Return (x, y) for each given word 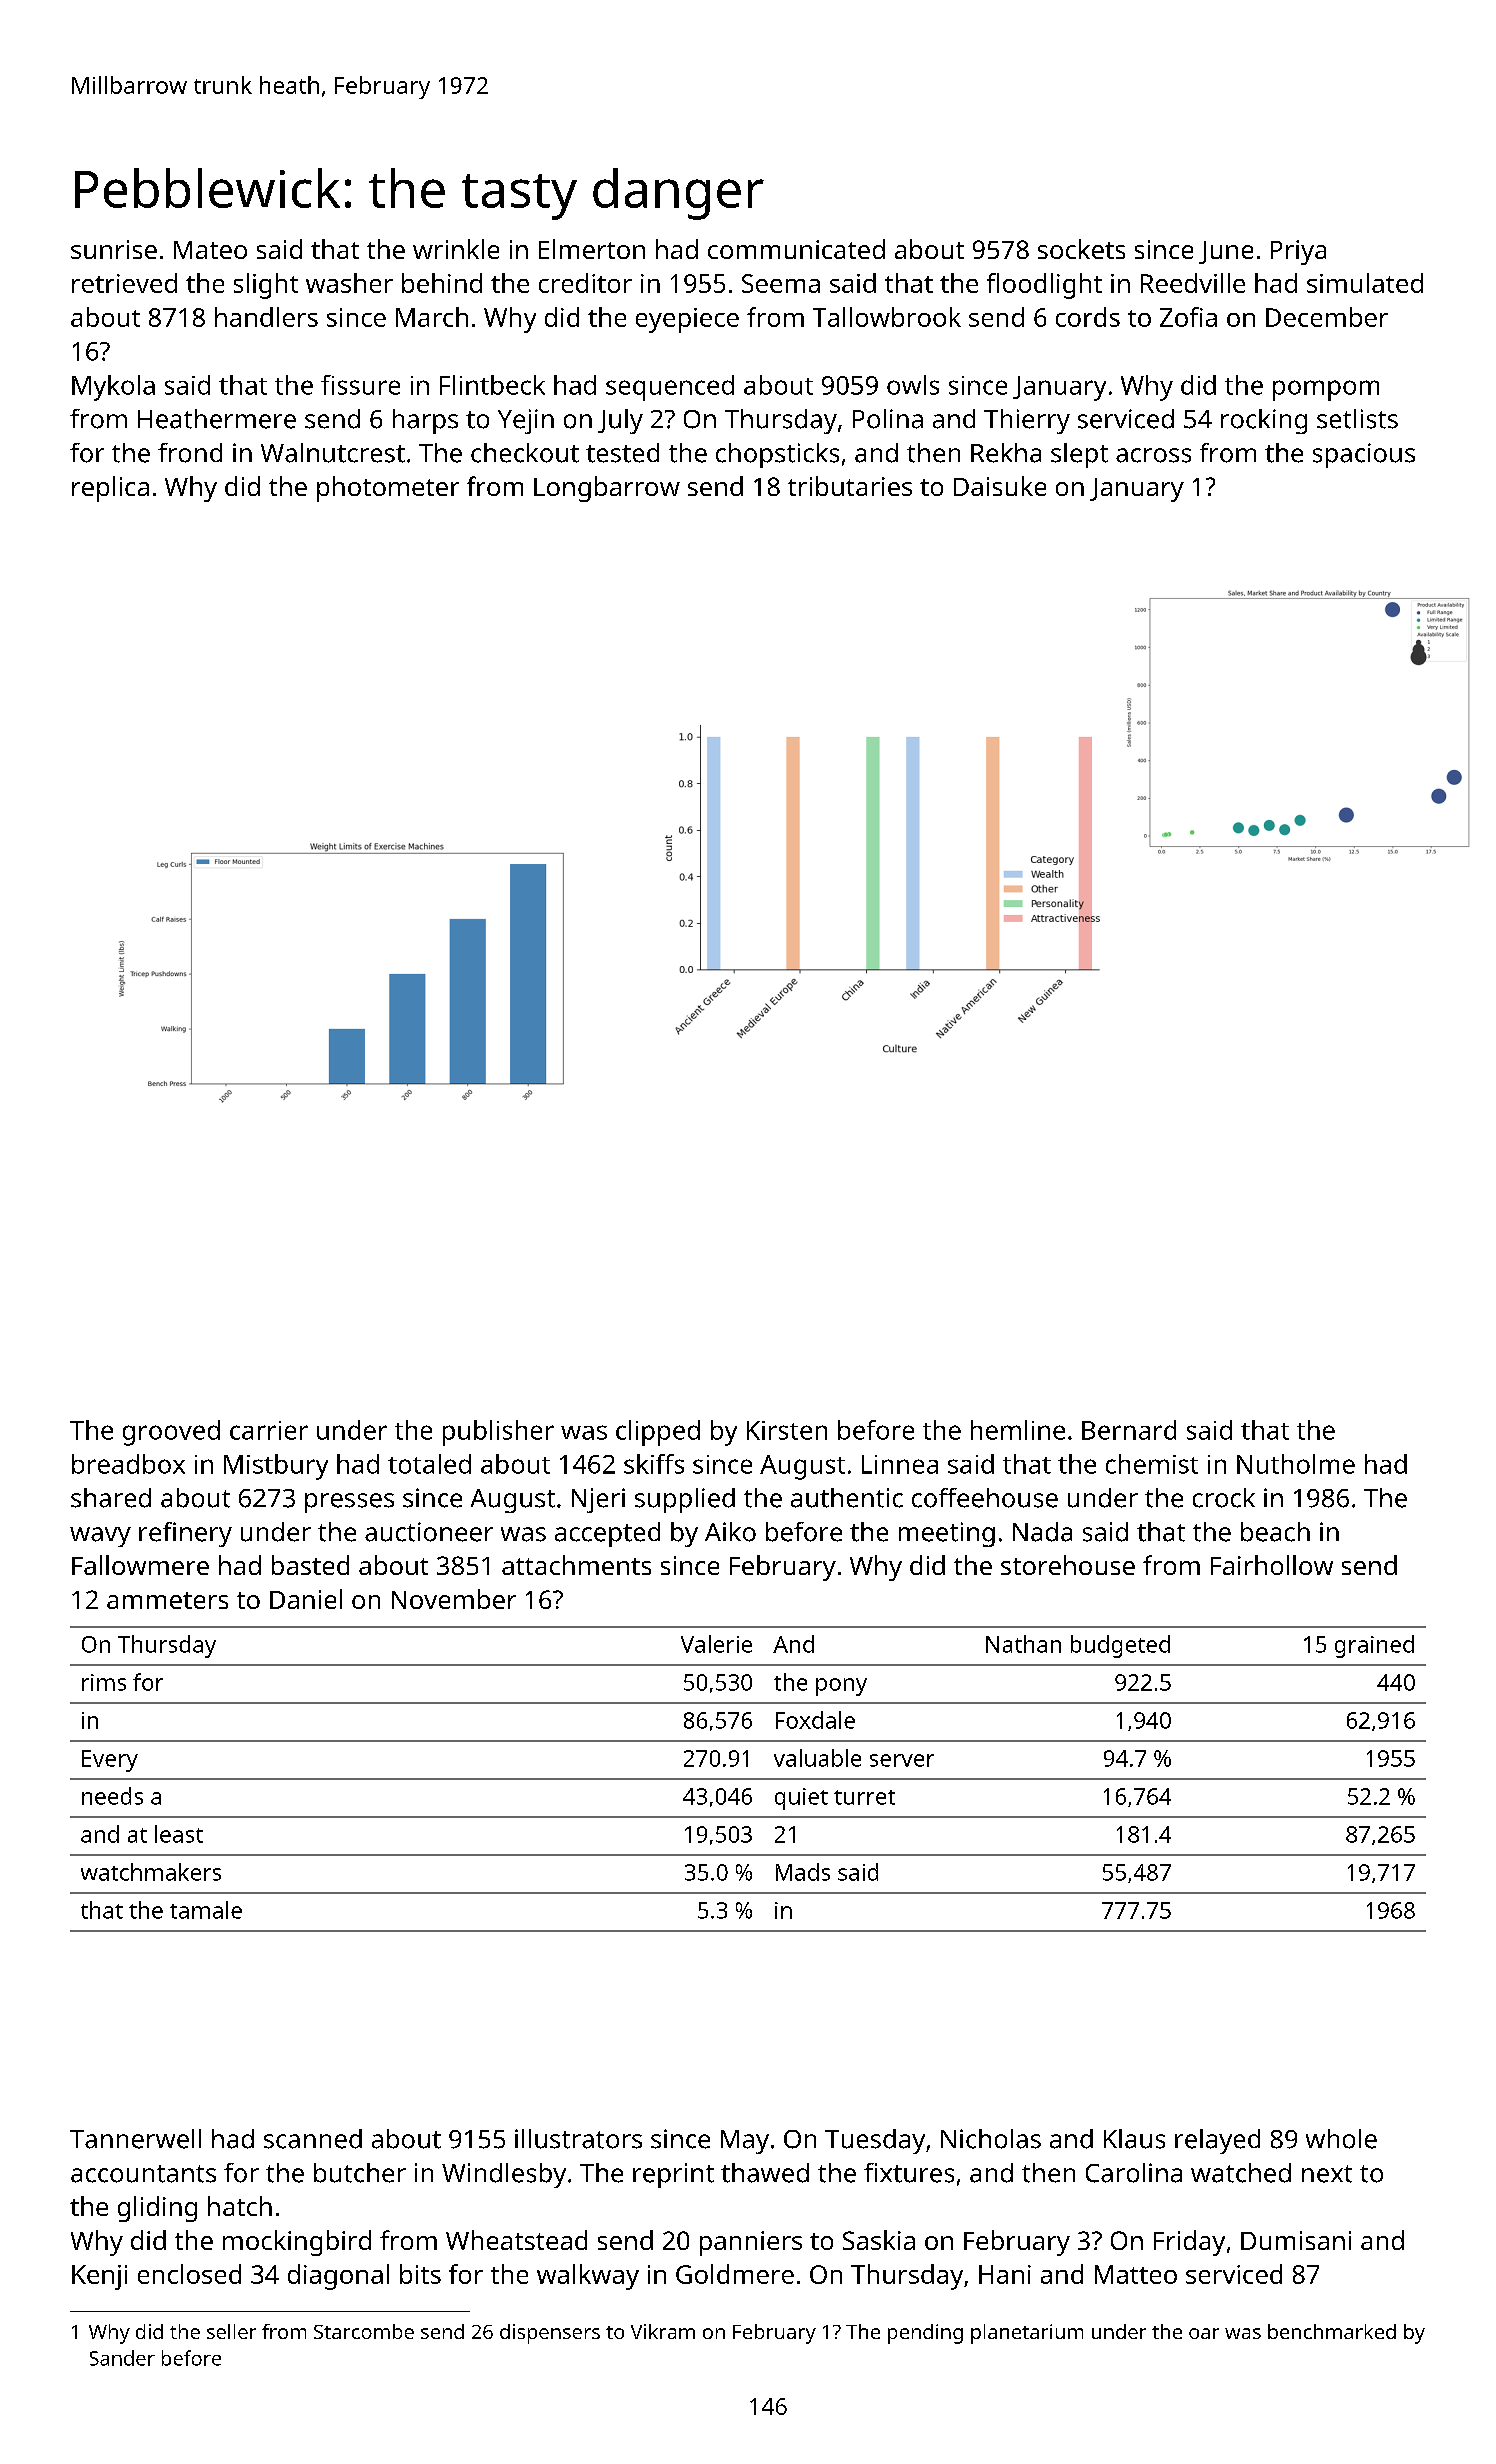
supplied (685, 1500)
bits (420, 2274)
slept (1079, 455)
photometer (388, 489)
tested (622, 453)
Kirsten (787, 1430)
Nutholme (1296, 1464)
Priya (1298, 252)
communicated (796, 249)
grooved (171, 1433)
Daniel (306, 1599)
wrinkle (456, 249)
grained (1374, 1646)
